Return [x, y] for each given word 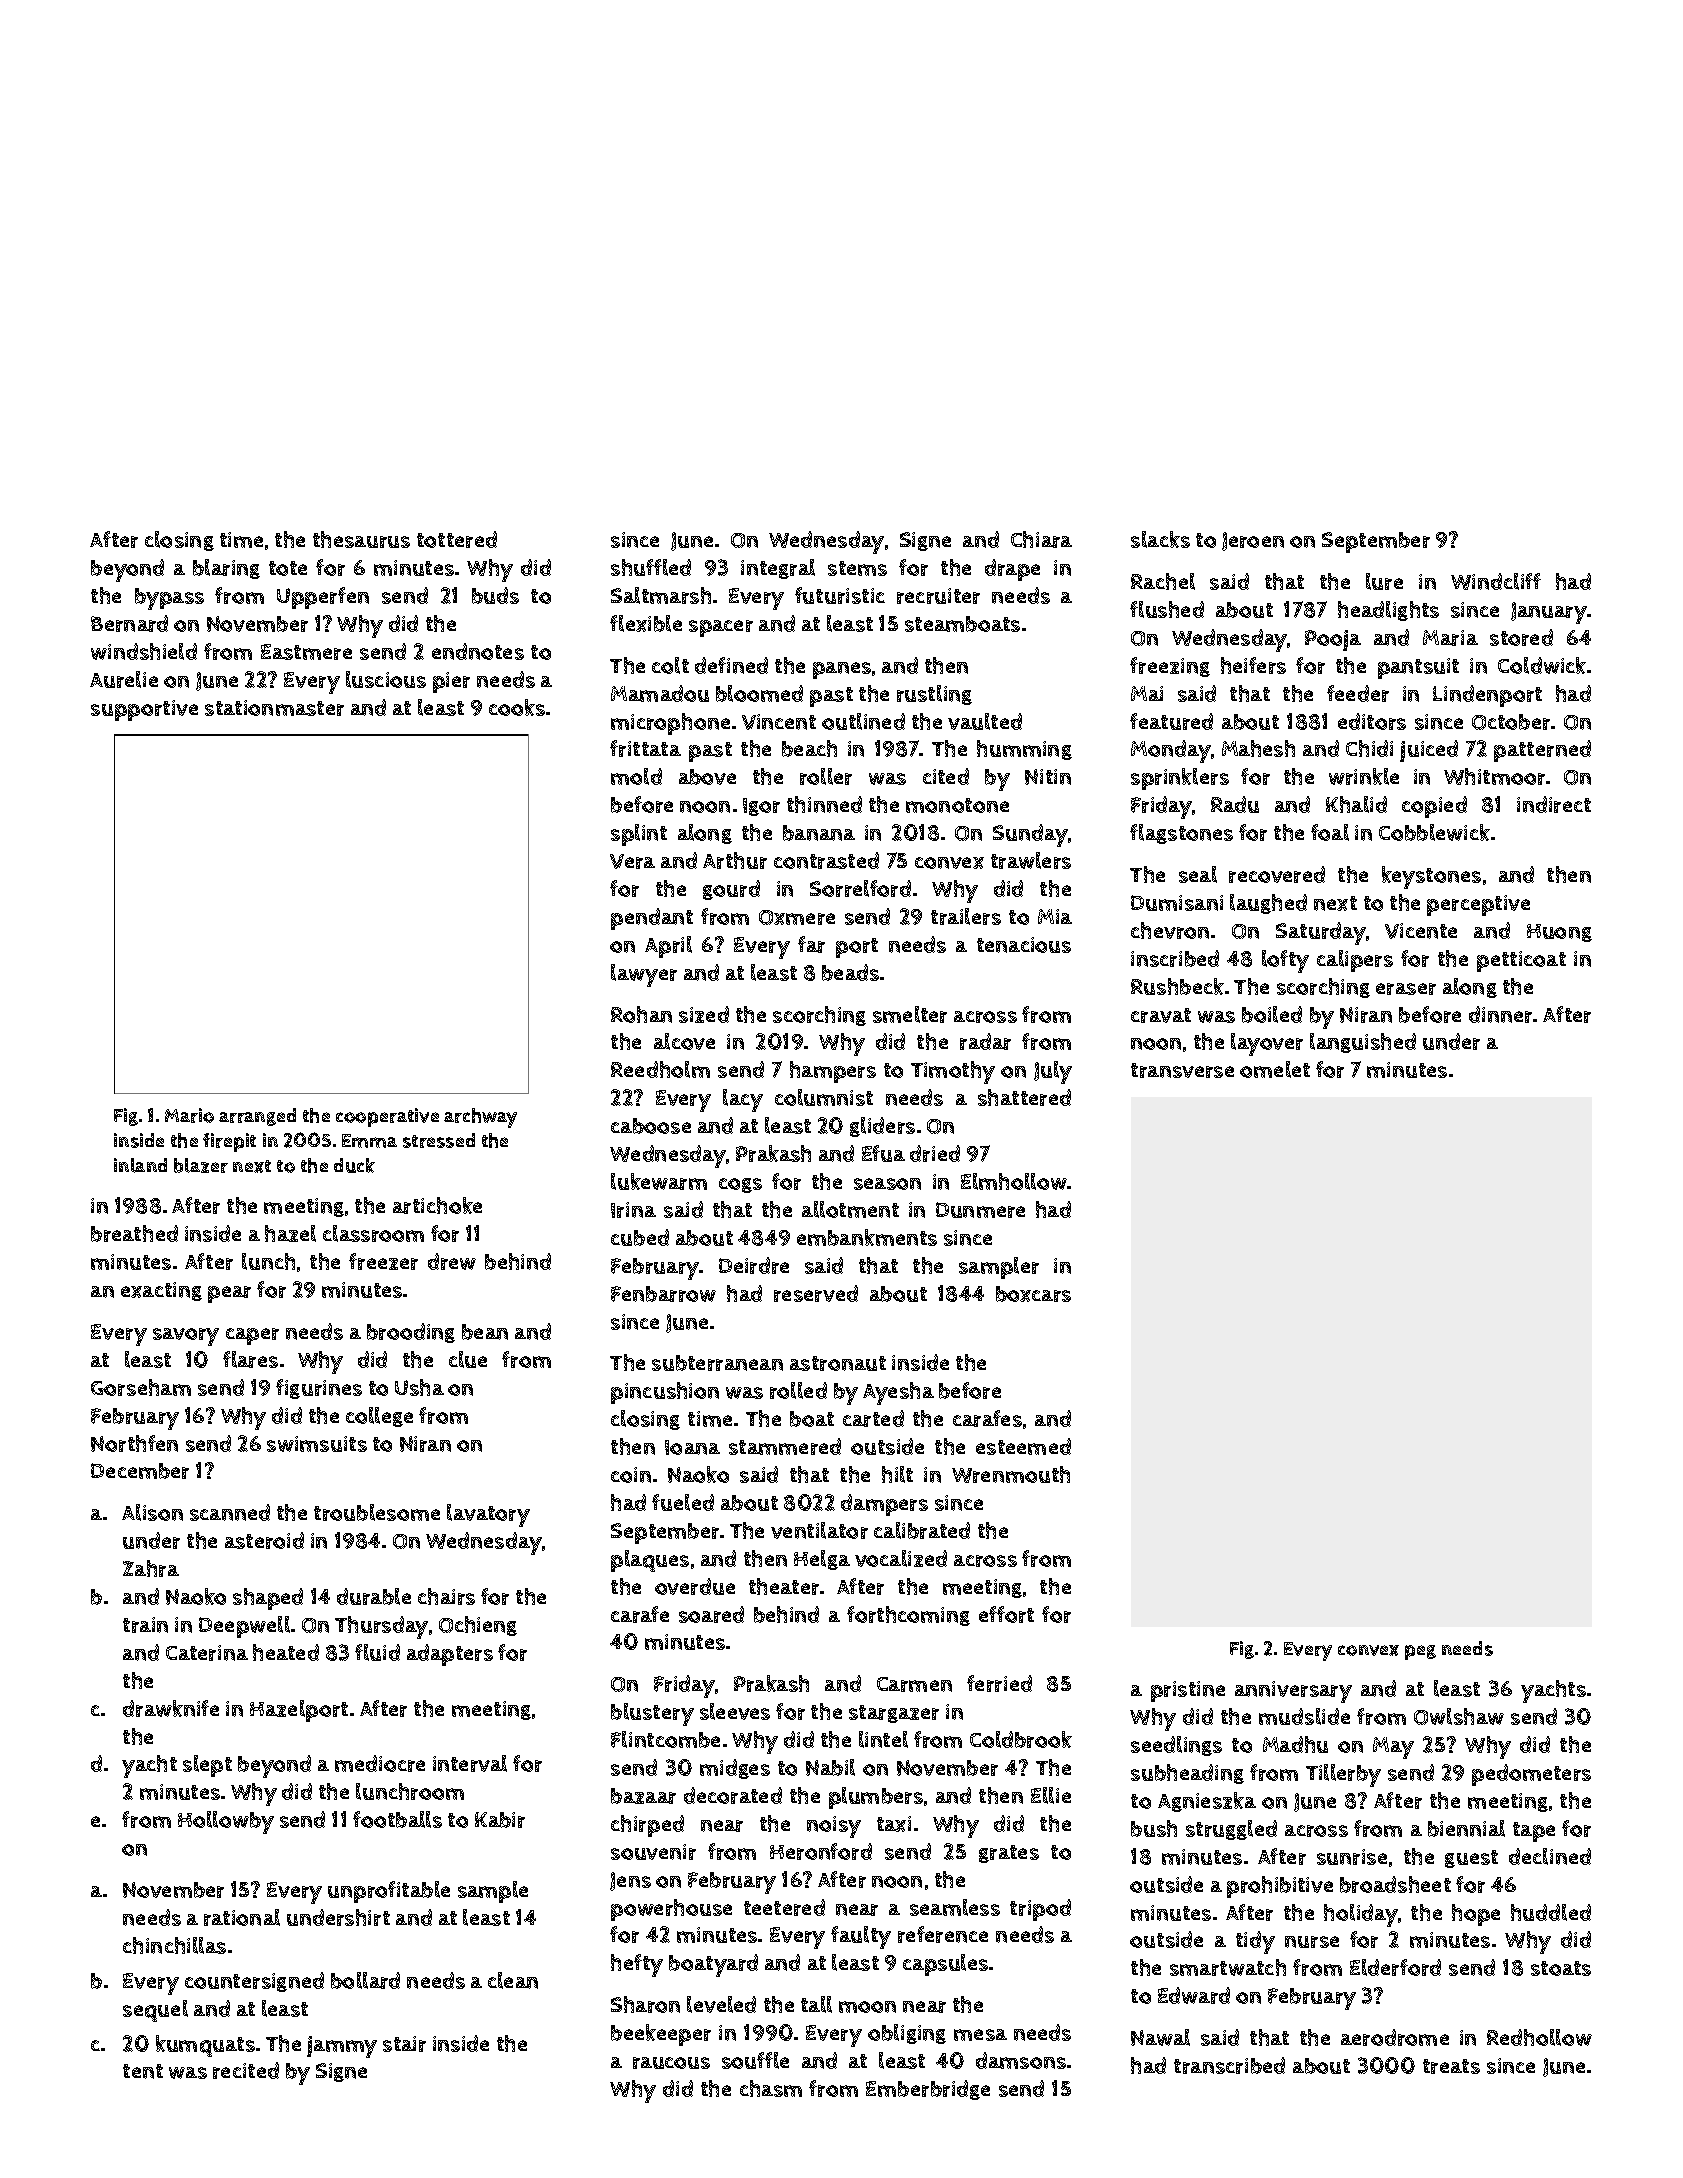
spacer [721, 628]
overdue [695, 1586]
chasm [771, 2088]
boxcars [1033, 1294]
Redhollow [1539, 2037]
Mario [189, 1115]
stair [404, 2044]
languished [1363, 1043]
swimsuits [317, 1444]
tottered [457, 539]
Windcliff [1496, 581]
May [1393, 1748]
